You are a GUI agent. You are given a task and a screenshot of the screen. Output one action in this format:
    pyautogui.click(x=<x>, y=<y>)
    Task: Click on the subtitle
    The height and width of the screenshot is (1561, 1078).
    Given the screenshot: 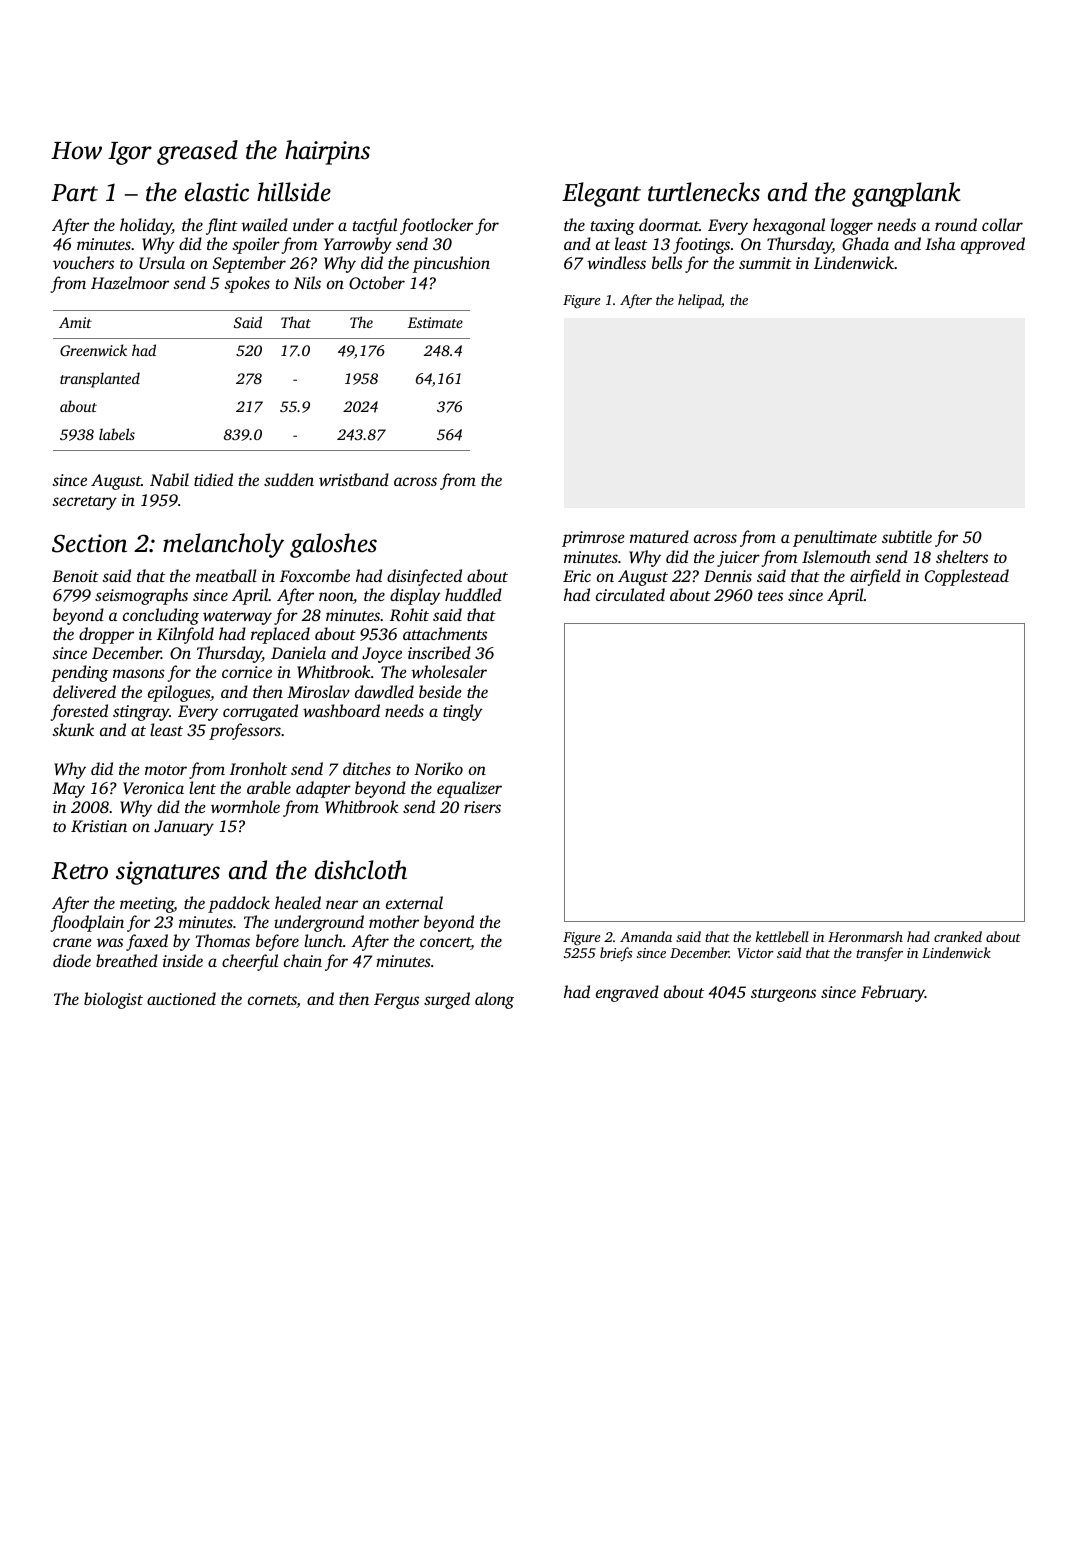 What is the action you would take?
    pyautogui.click(x=907, y=536)
